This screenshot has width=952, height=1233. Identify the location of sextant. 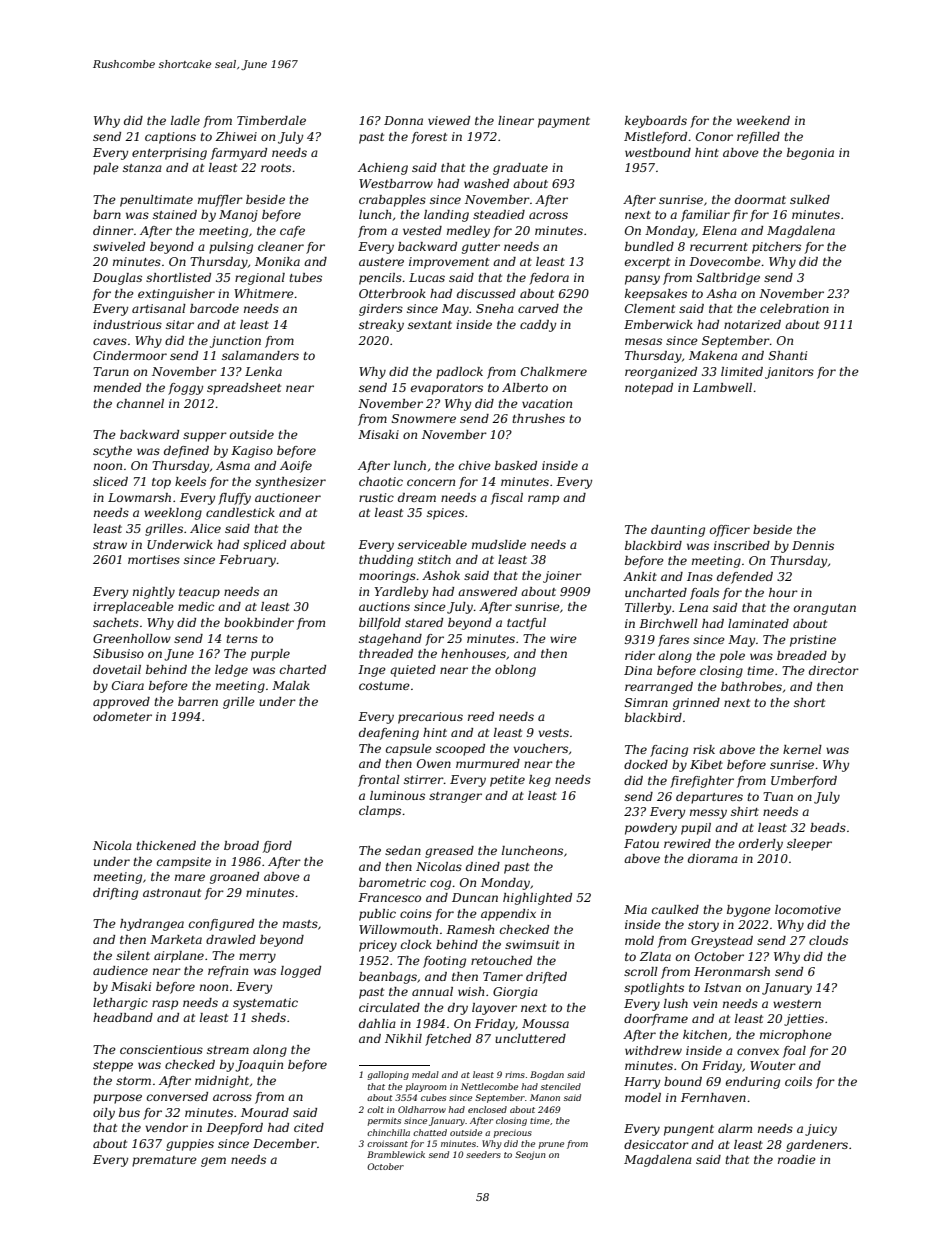
(430, 325).
